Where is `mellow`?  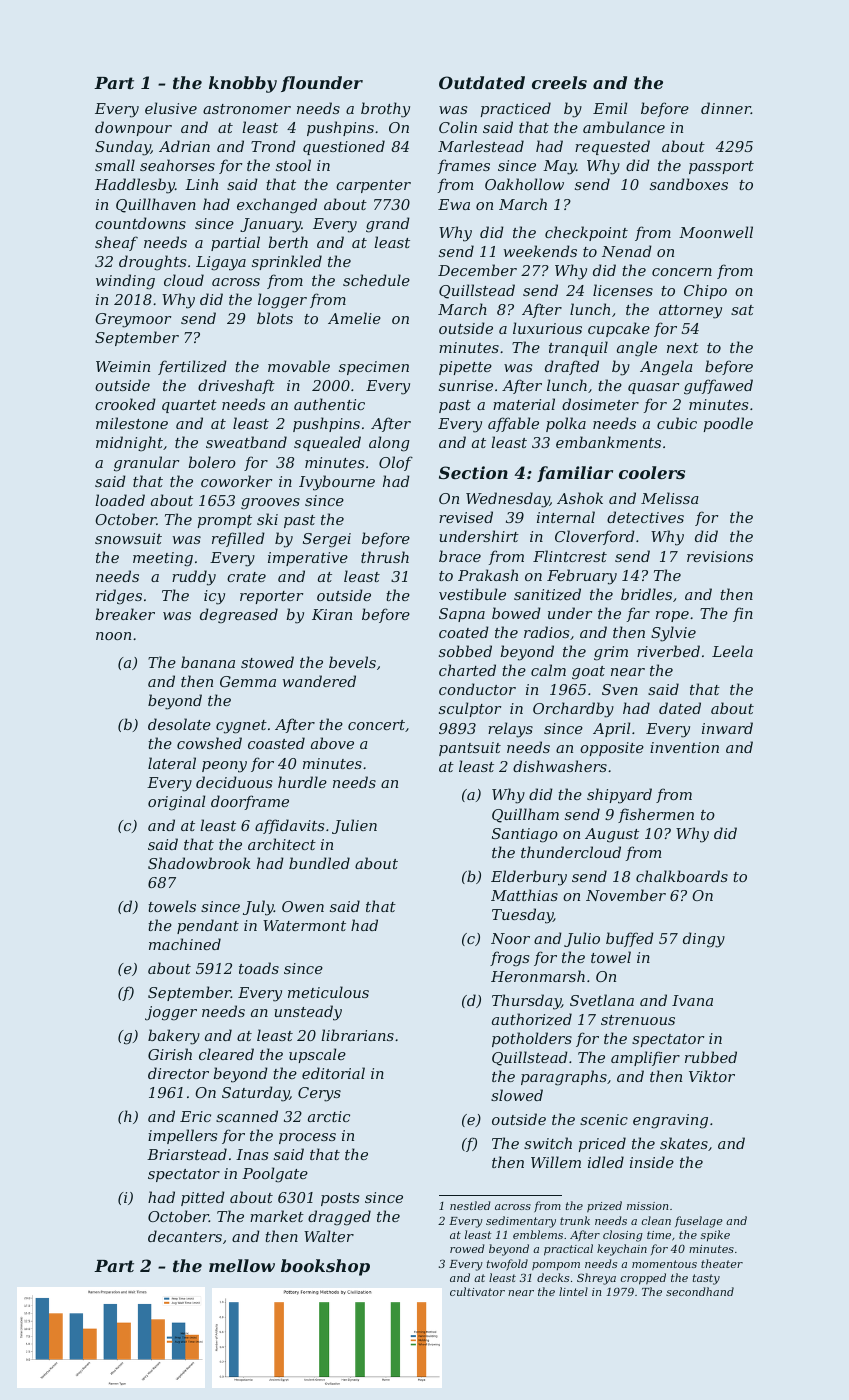
mellow is located at coordinates (242, 1265).
